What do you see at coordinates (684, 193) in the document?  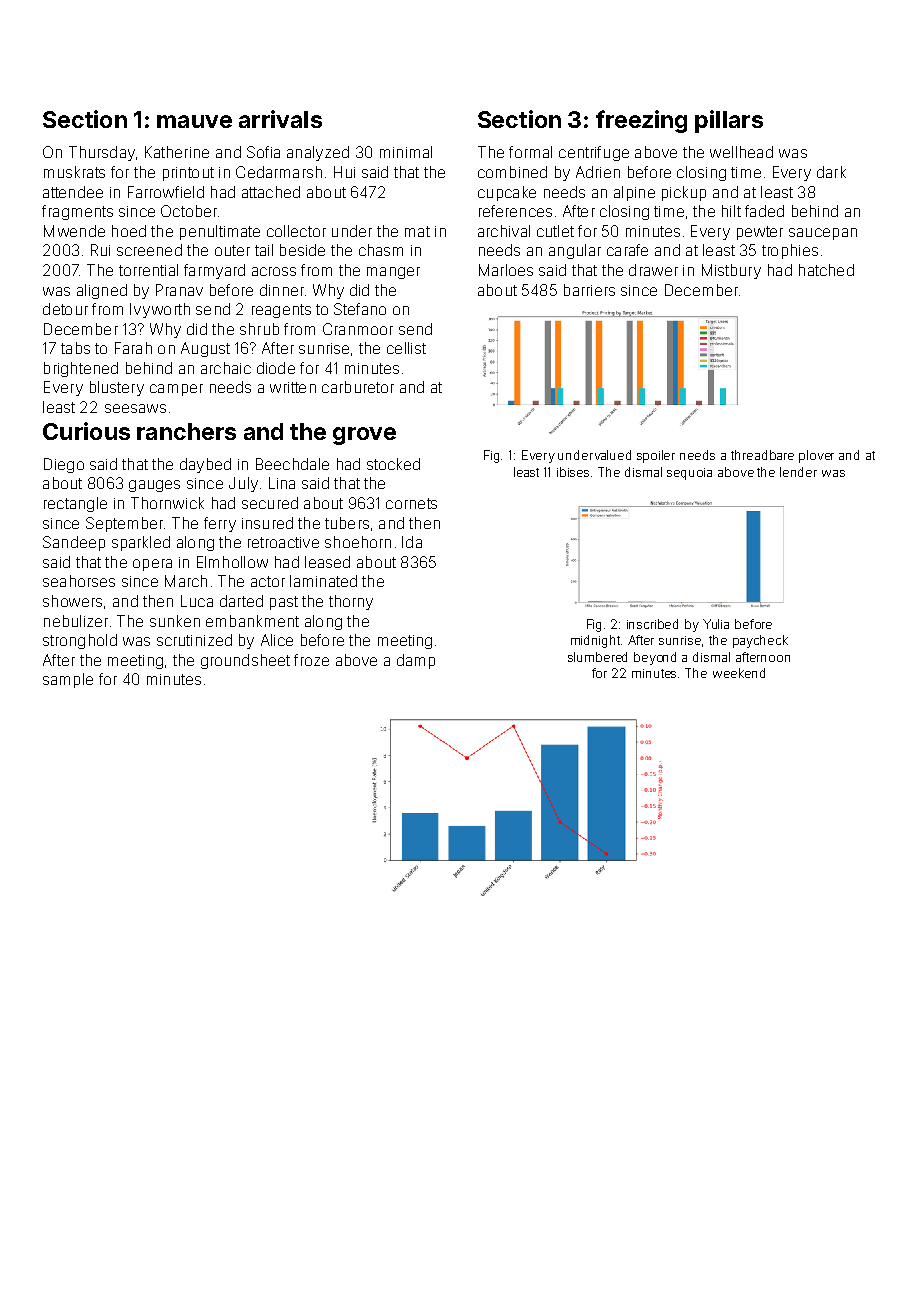 I see `pickup` at bounding box center [684, 193].
